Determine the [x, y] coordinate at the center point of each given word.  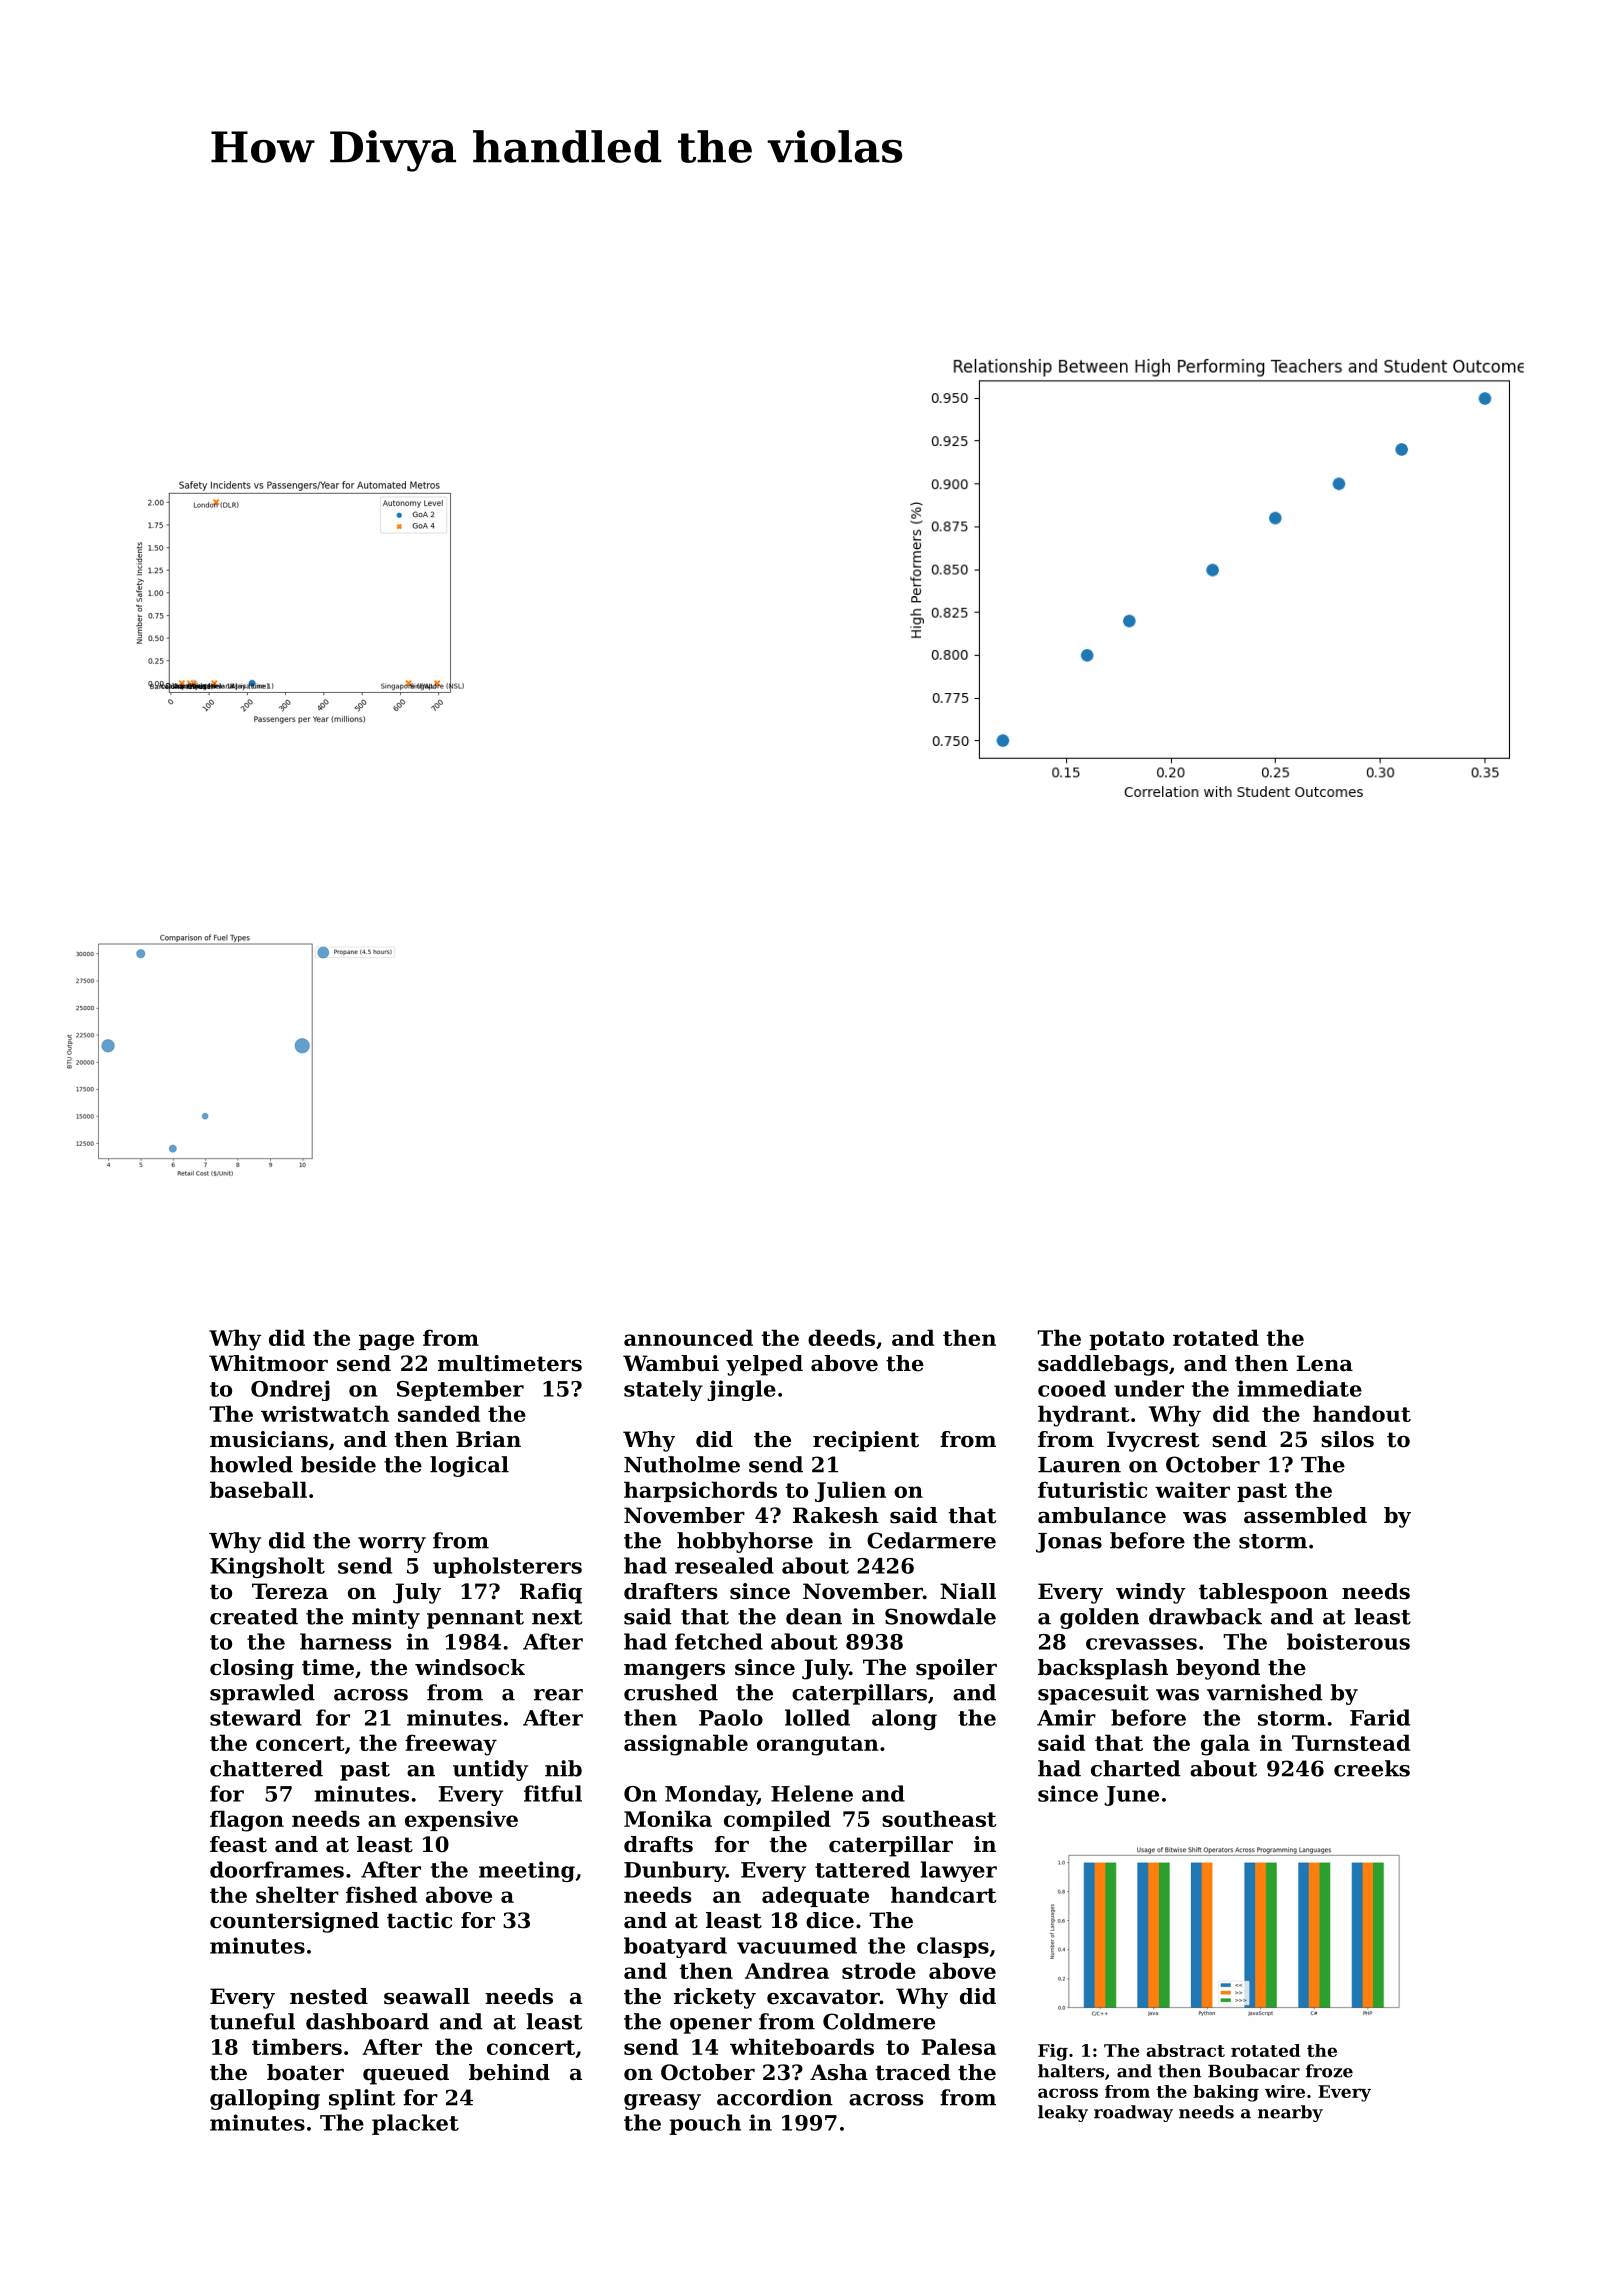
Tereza [290, 1591]
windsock [470, 1667]
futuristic [1092, 1489]
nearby [1290, 2113]
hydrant [1084, 1416]
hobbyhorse [745, 1542]
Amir [1066, 1717]
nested [329, 1996]
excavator [823, 1997]
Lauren [1079, 1465]
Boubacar [1254, 2071]
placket [415, 2124]
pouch [705, 2124]
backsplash [1103, 1669]
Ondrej [290, 1390]
